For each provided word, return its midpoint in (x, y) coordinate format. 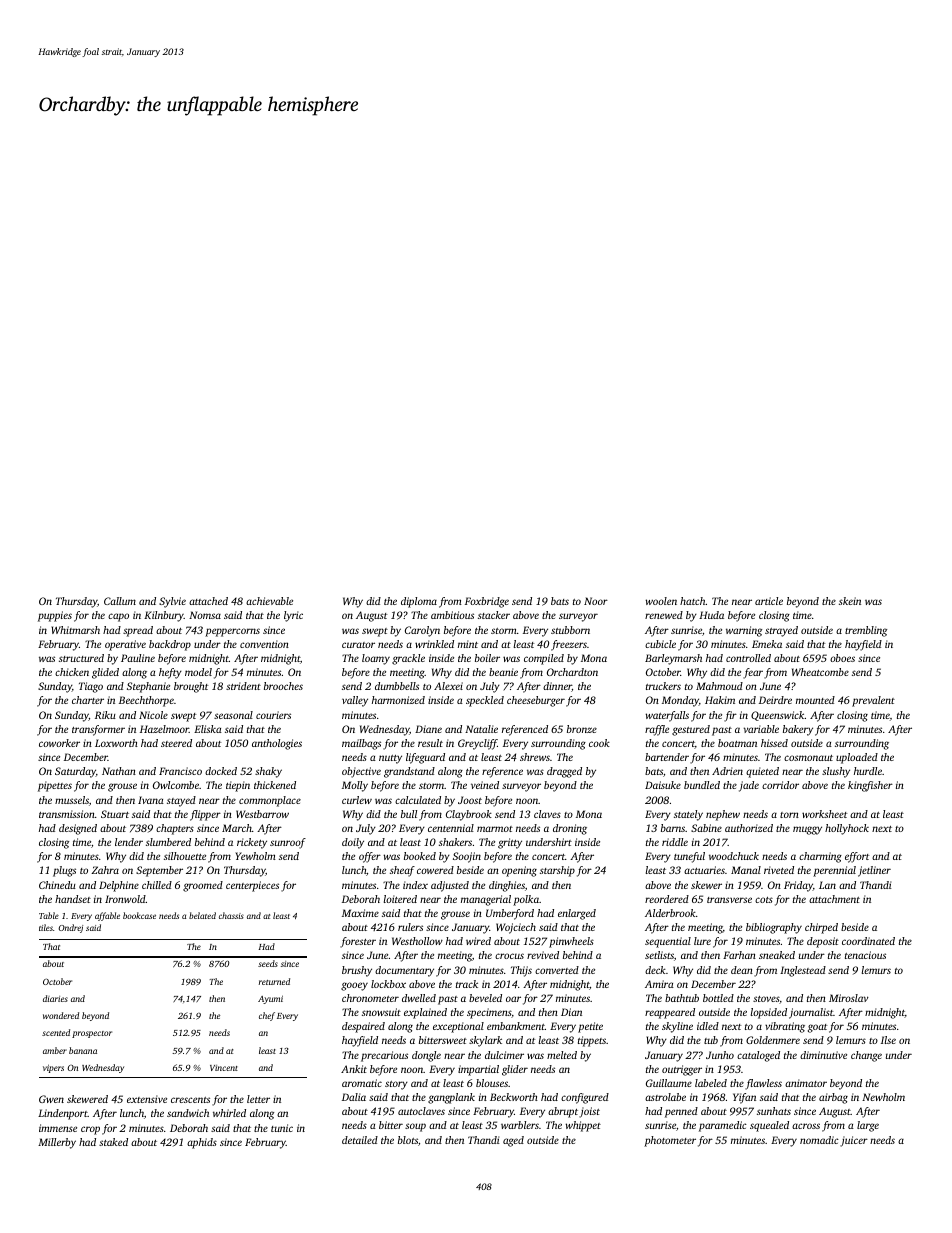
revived (543, 955)
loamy (376, 659)
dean (742, 970)
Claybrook (469, 815)
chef (267, 1016)
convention (264, 644)
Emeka (767, 644)
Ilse (888, 1040)
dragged (564, 772)
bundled (702, 785)
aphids (202, 1143)
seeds (268, 963)
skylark (485, 1041)
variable (761, 729)
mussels (72, 800)
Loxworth (116, 743)
